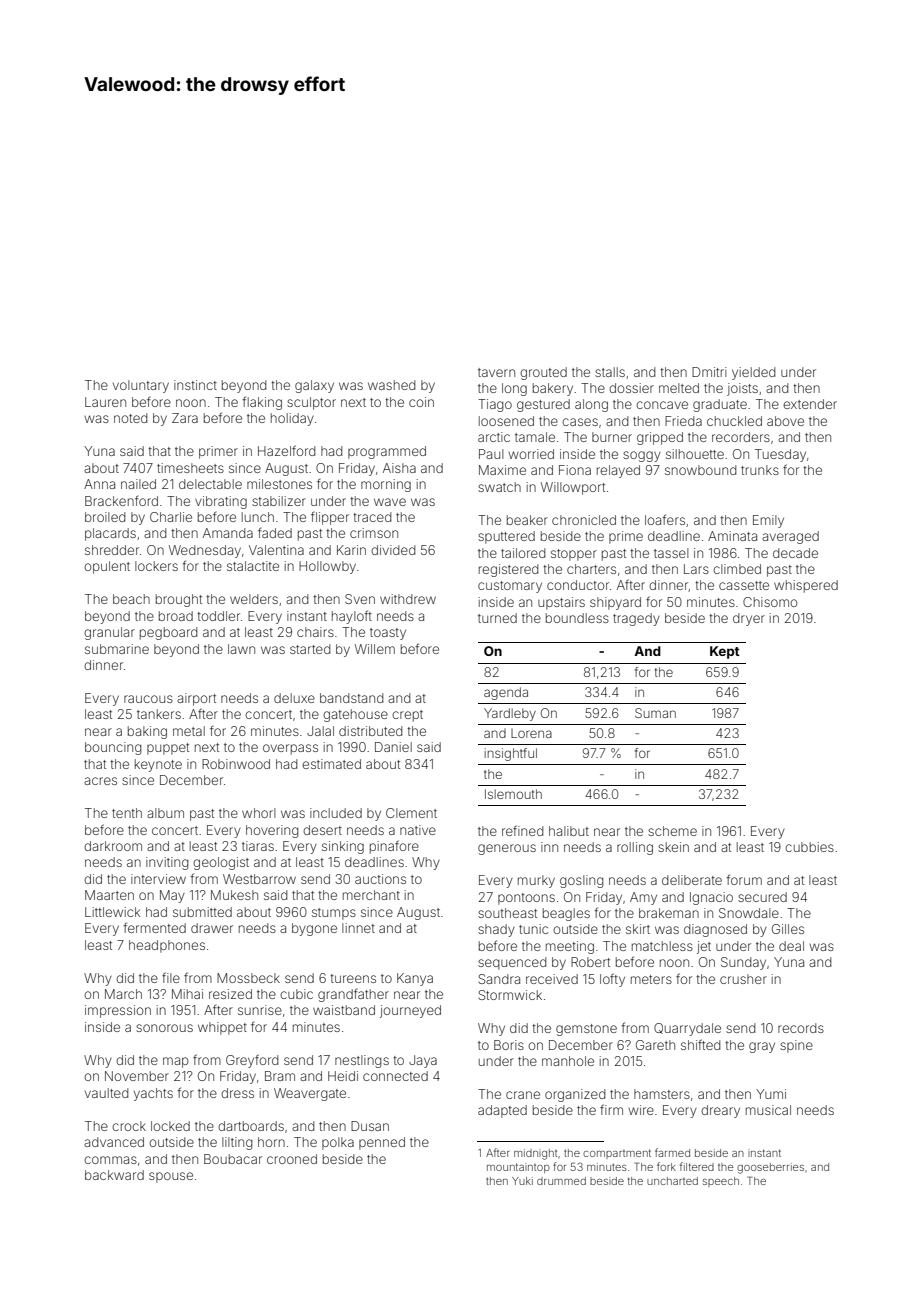  Describe the element at coordinates (709, 372) in the image. I see `Dmitri` at that location.
